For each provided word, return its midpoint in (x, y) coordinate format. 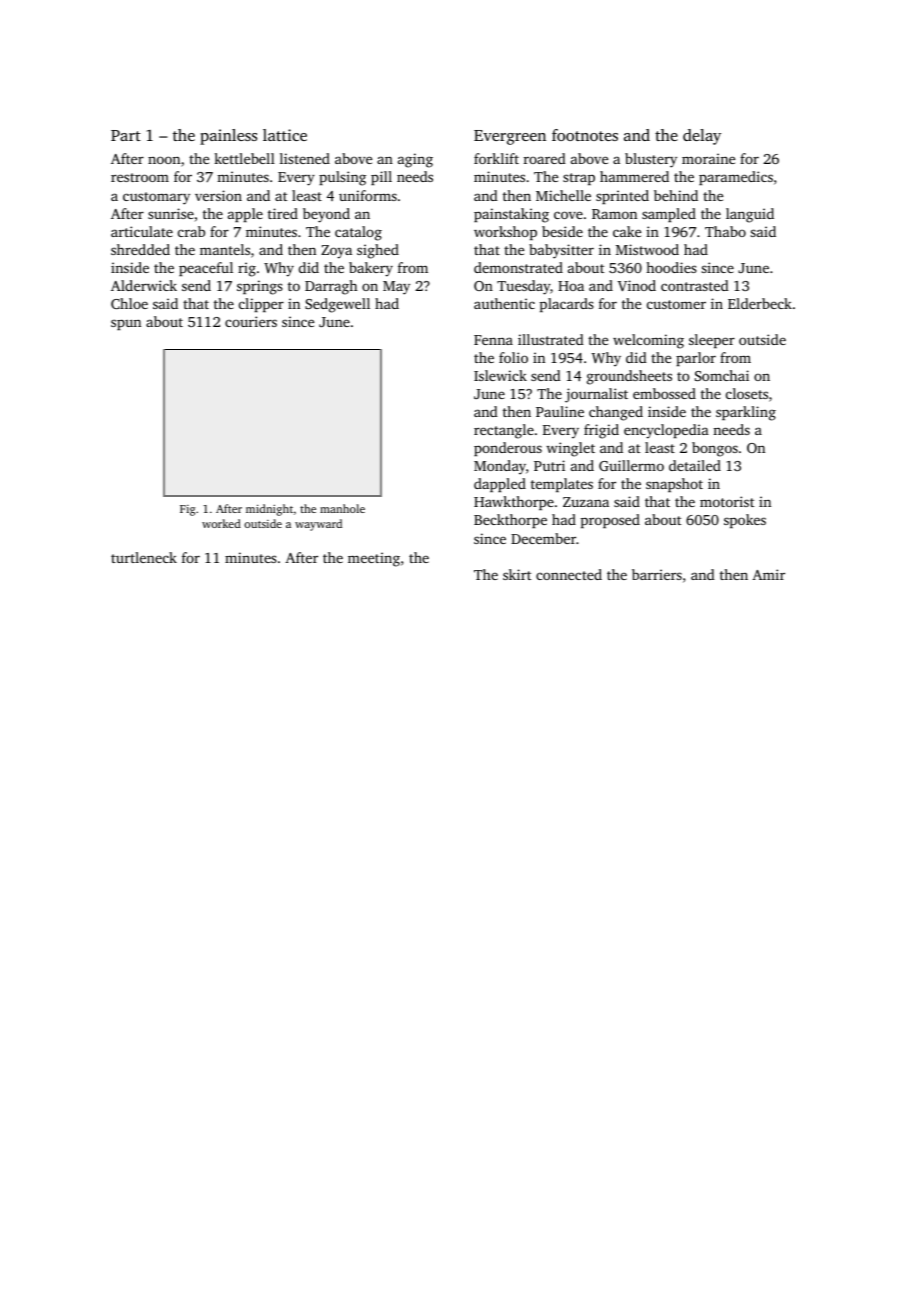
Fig (187, 510)
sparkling (746, 413)
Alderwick (144, 285)
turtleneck (144, 557)
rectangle (504, 431)
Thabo (725, 231)
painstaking (511, 215)
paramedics (736, 178)
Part (126, 135)
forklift (496, 158)
